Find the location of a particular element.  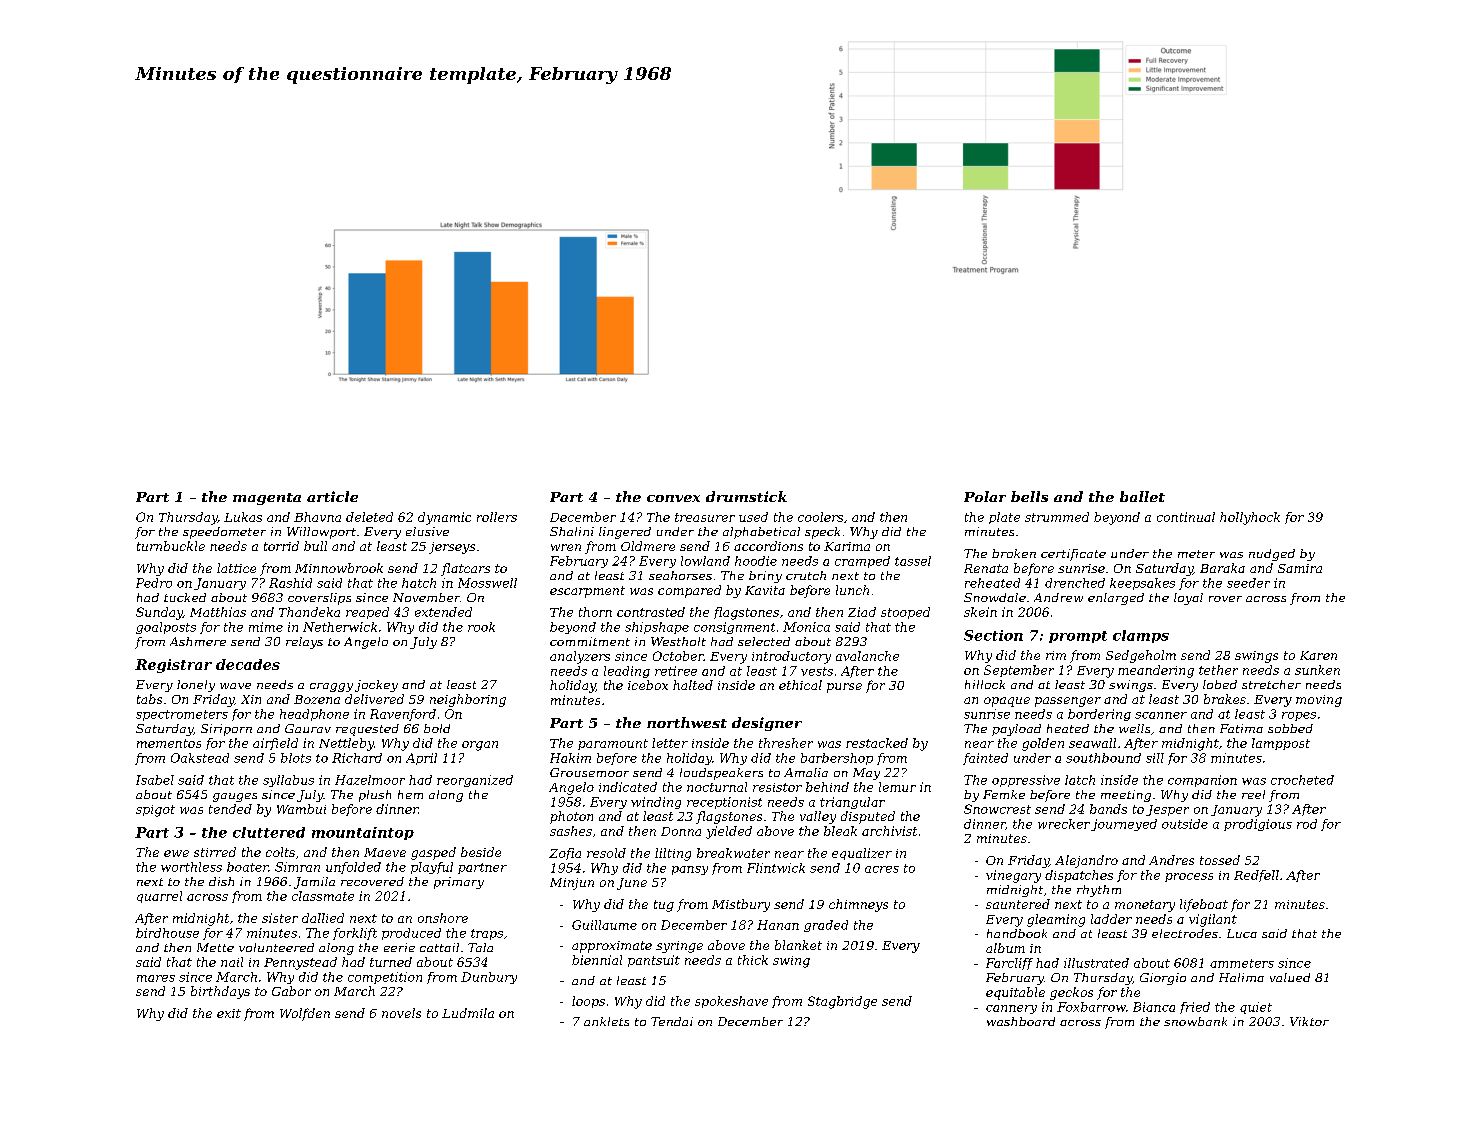

Netherwick is located at coordinates (340, 627).
